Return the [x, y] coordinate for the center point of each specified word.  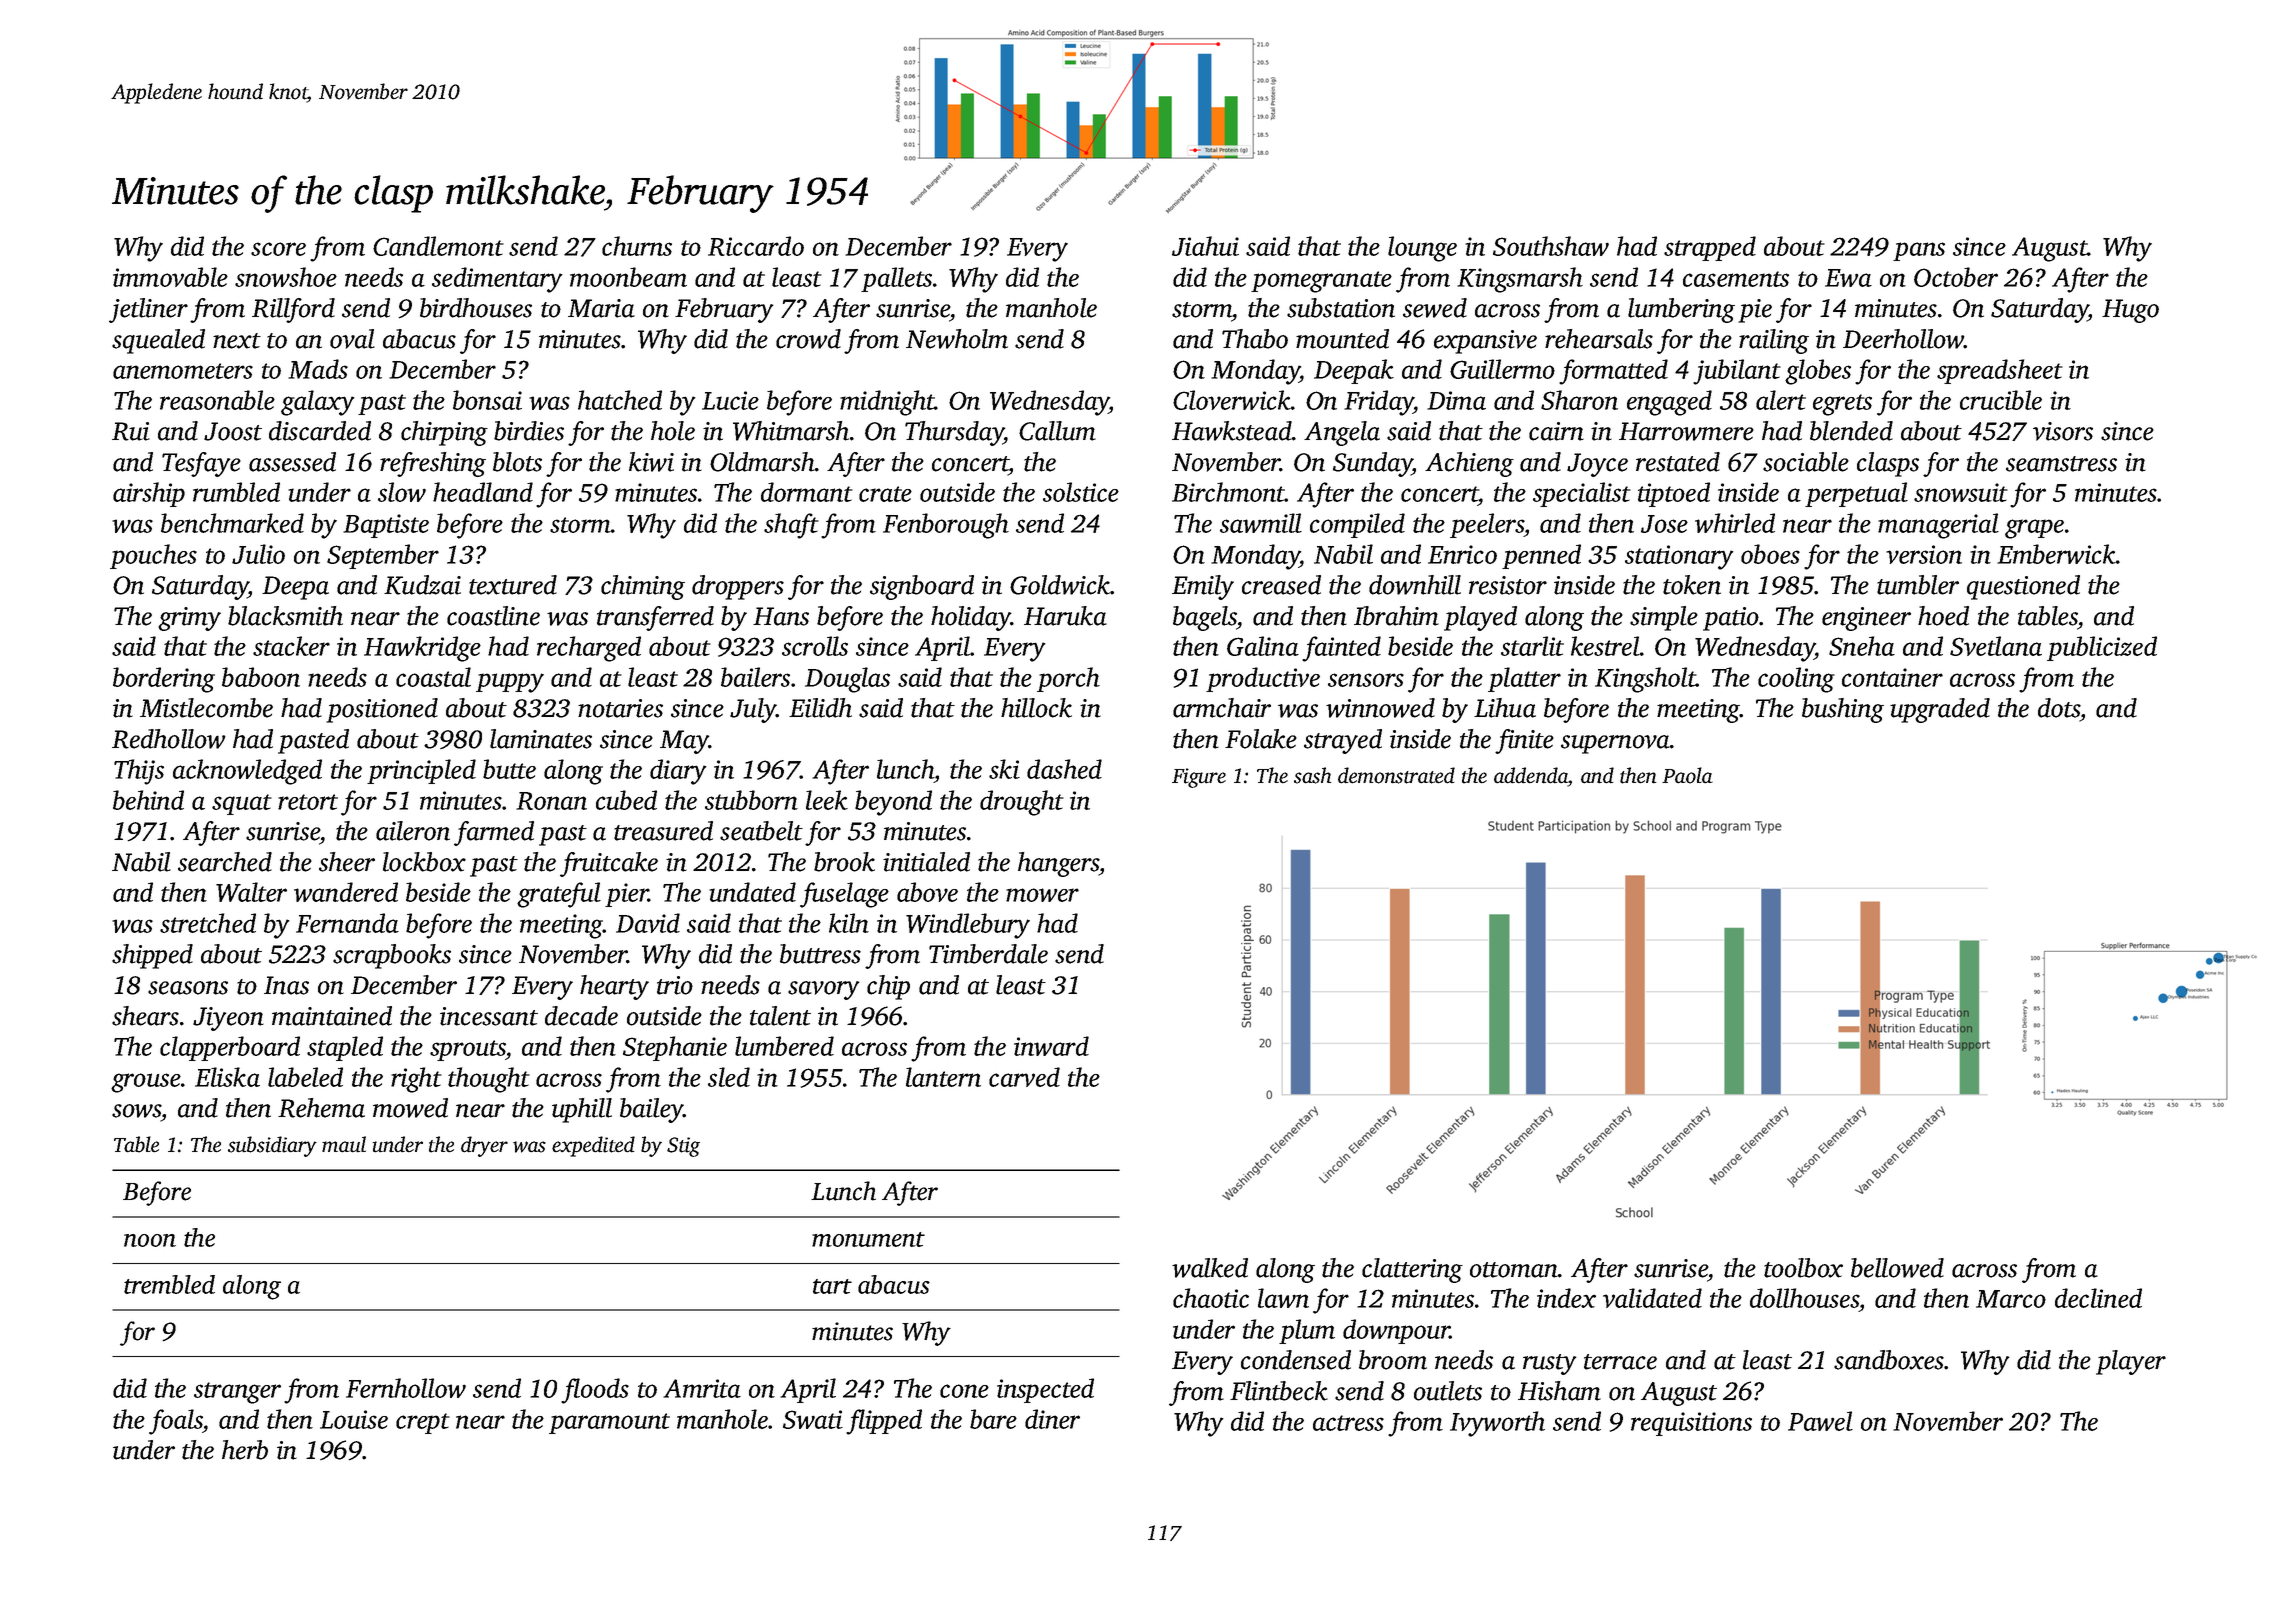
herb [245, 1450]
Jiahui [1205, 246]
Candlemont [438, 246]
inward [1051, 1046]
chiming [643, 587]
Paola [1687, 775]
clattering [1412, 1270]
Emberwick [2056, 554]
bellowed [1897, 1268]
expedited [593, 1146]
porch [1068, 679]
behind [148, 800]
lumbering [1681, 310]
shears [145, 1016]
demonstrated [1396, 775]
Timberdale [988, 954]
